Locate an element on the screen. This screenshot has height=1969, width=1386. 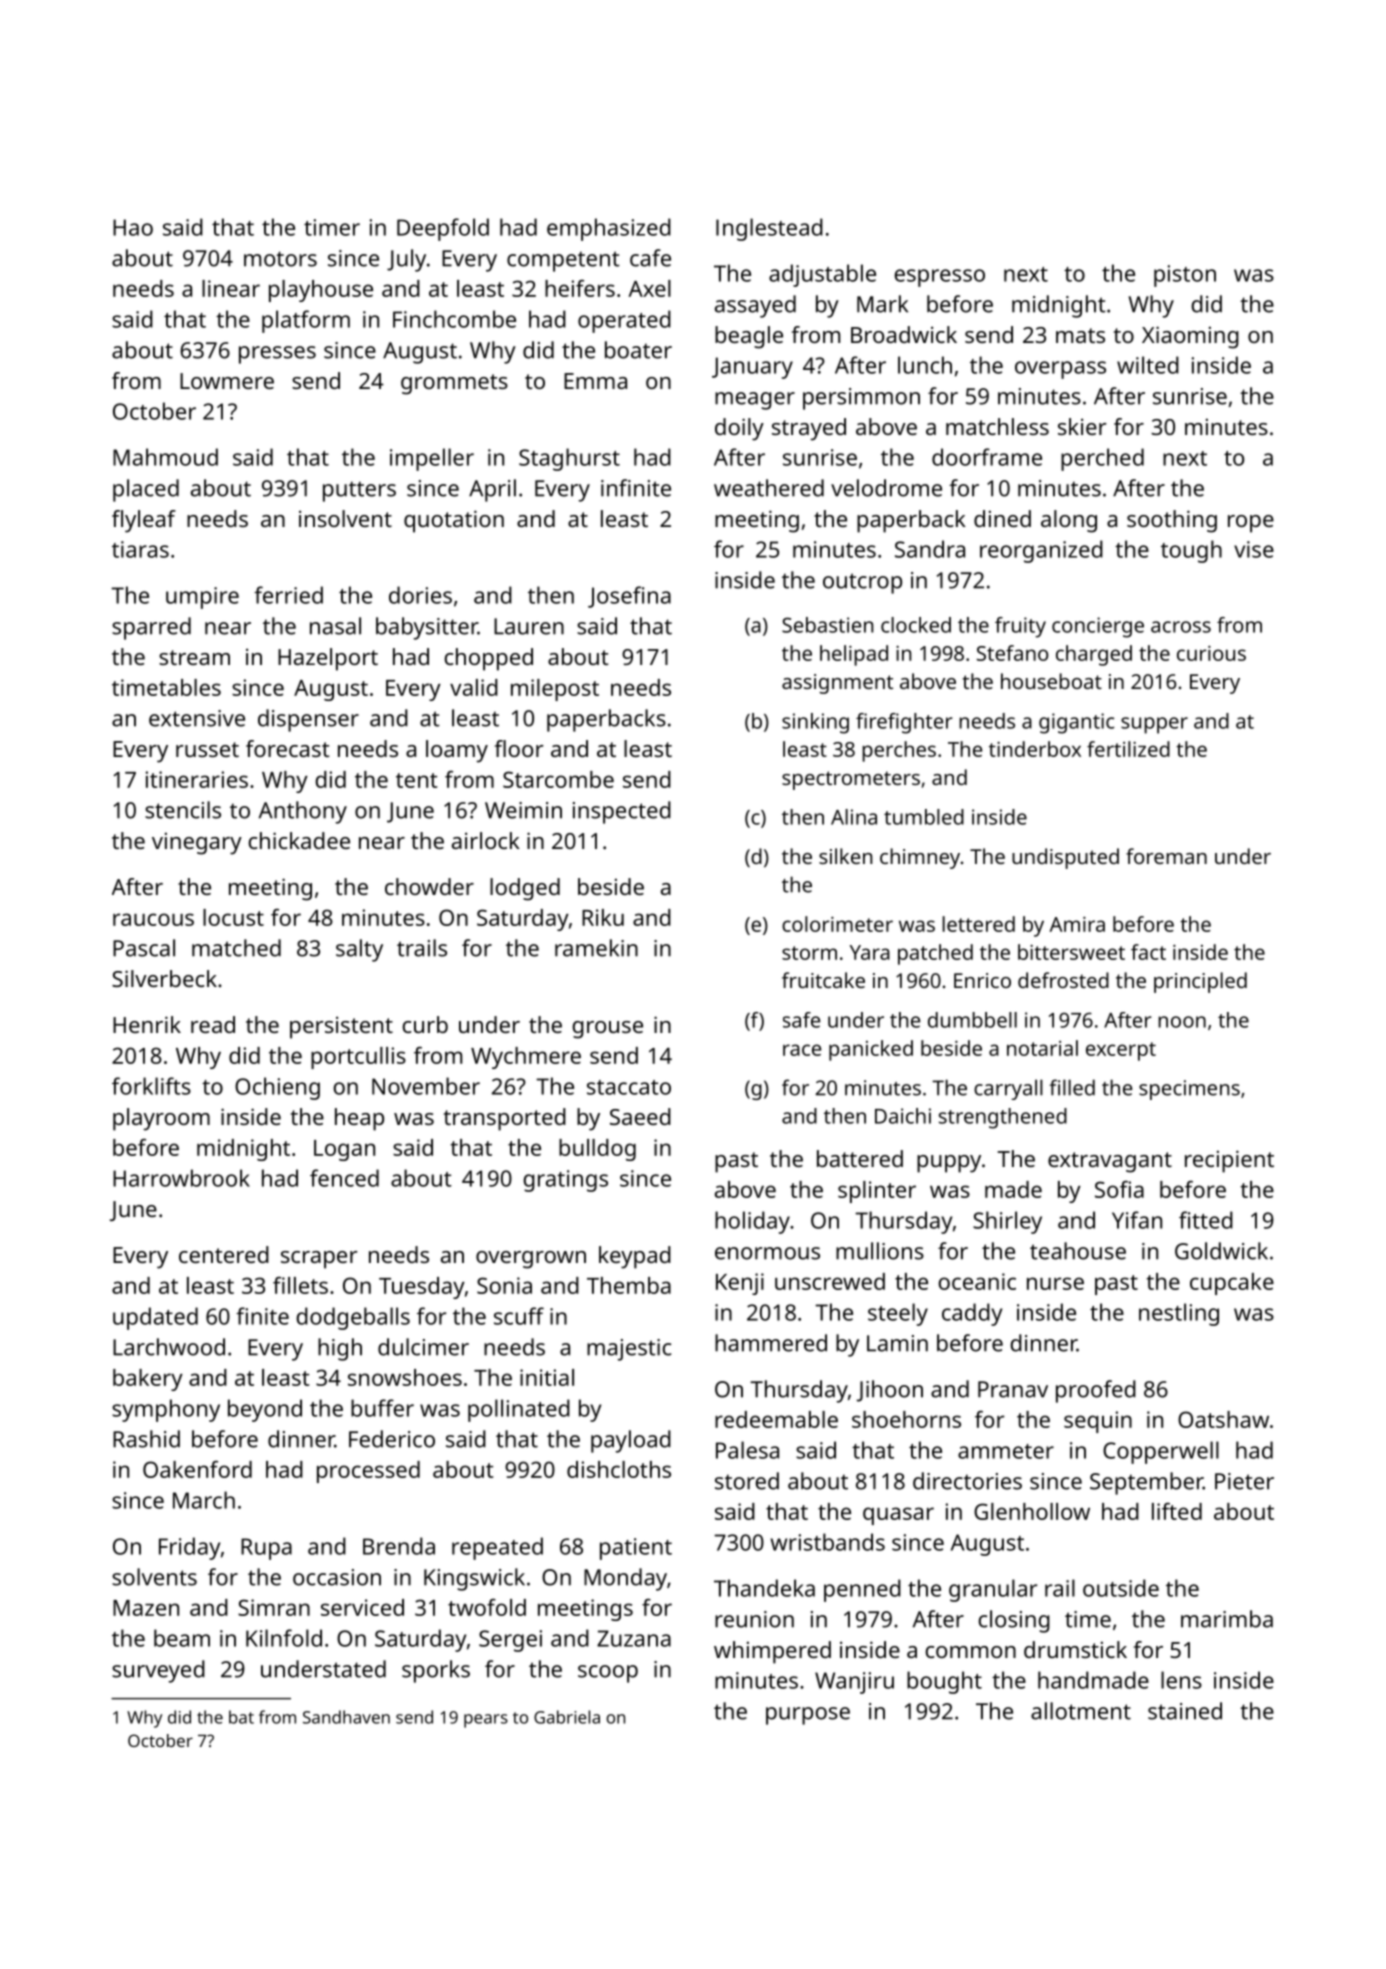
Riku is located at coordinates (603, 917).
